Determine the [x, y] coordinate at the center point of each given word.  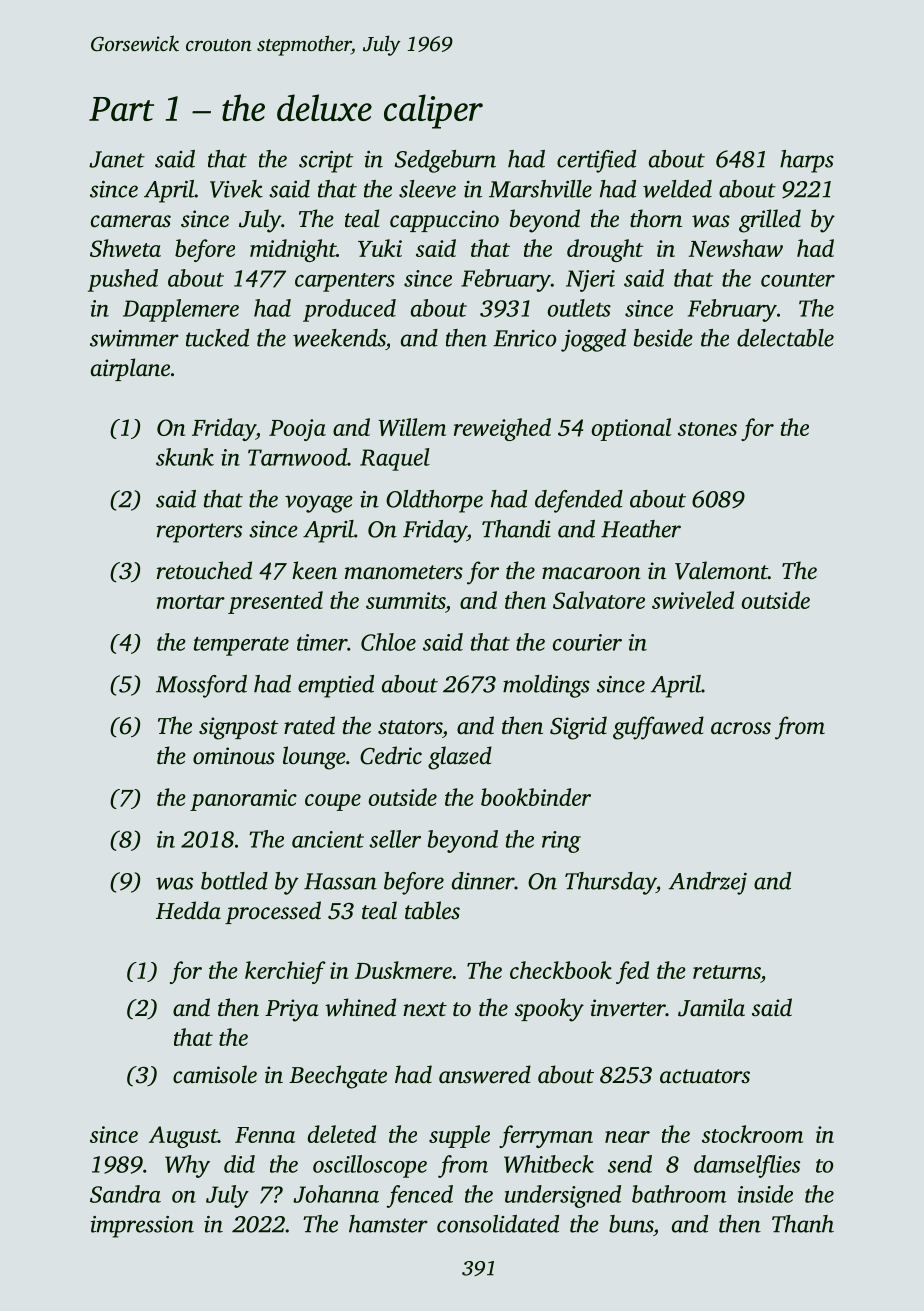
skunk [185, 457]
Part [121, 109]
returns [727, 972]
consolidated [498, 1224]
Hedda [188, 910]
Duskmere [403, 970]
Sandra [125, 1194]
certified [596, 161]
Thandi [516, 529]
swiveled [693, 600]
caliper [433, 111]
